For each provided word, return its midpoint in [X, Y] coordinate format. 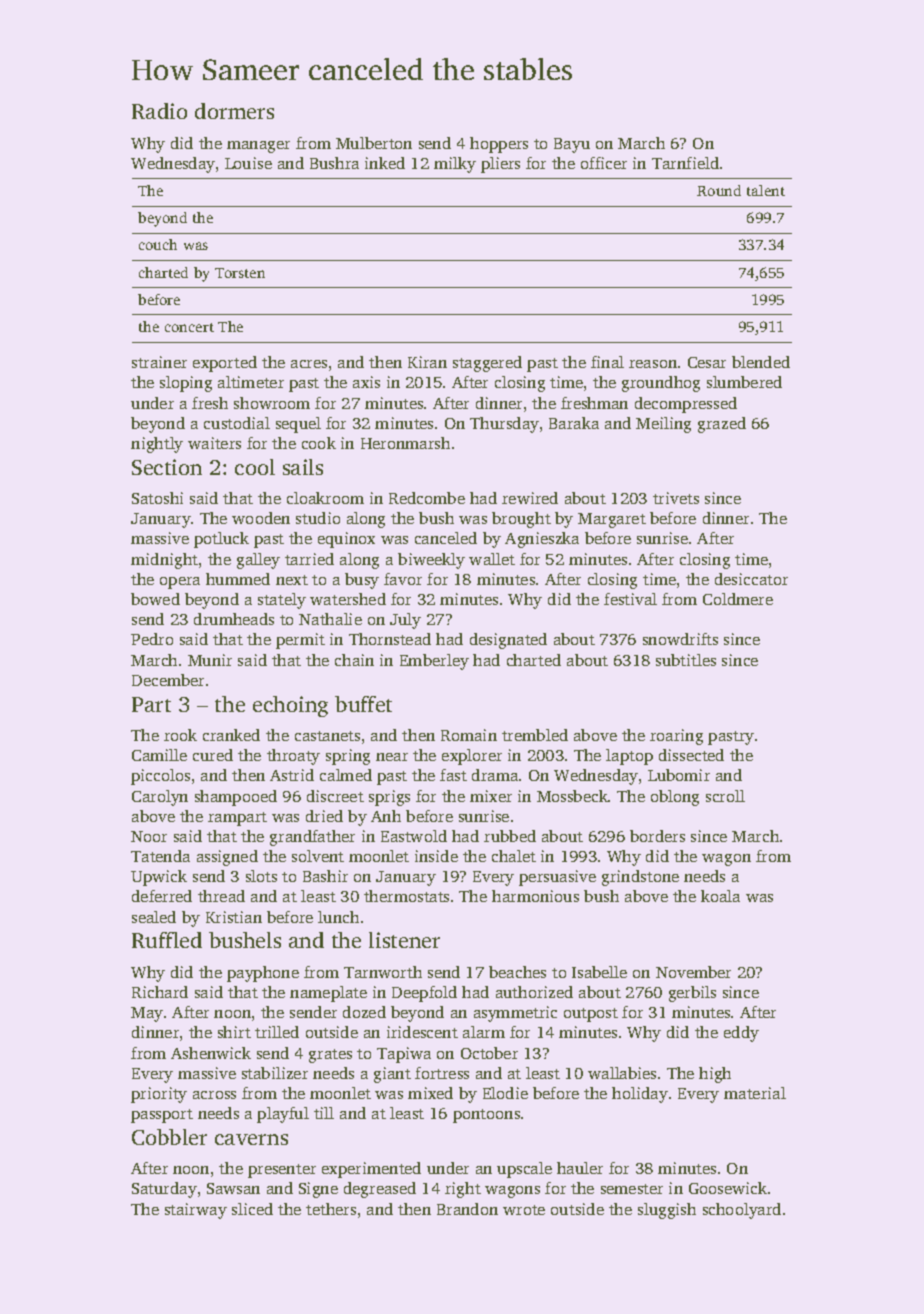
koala [720, 896]
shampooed [236, 798]
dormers [234, 111]
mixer [491, 796]
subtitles [686, 660]
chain [354, 660]
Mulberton [374, 143]
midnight [164, 561]
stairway [196, 1211]
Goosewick [728, 1188]
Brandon [467, 1209]
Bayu [572, 145]
